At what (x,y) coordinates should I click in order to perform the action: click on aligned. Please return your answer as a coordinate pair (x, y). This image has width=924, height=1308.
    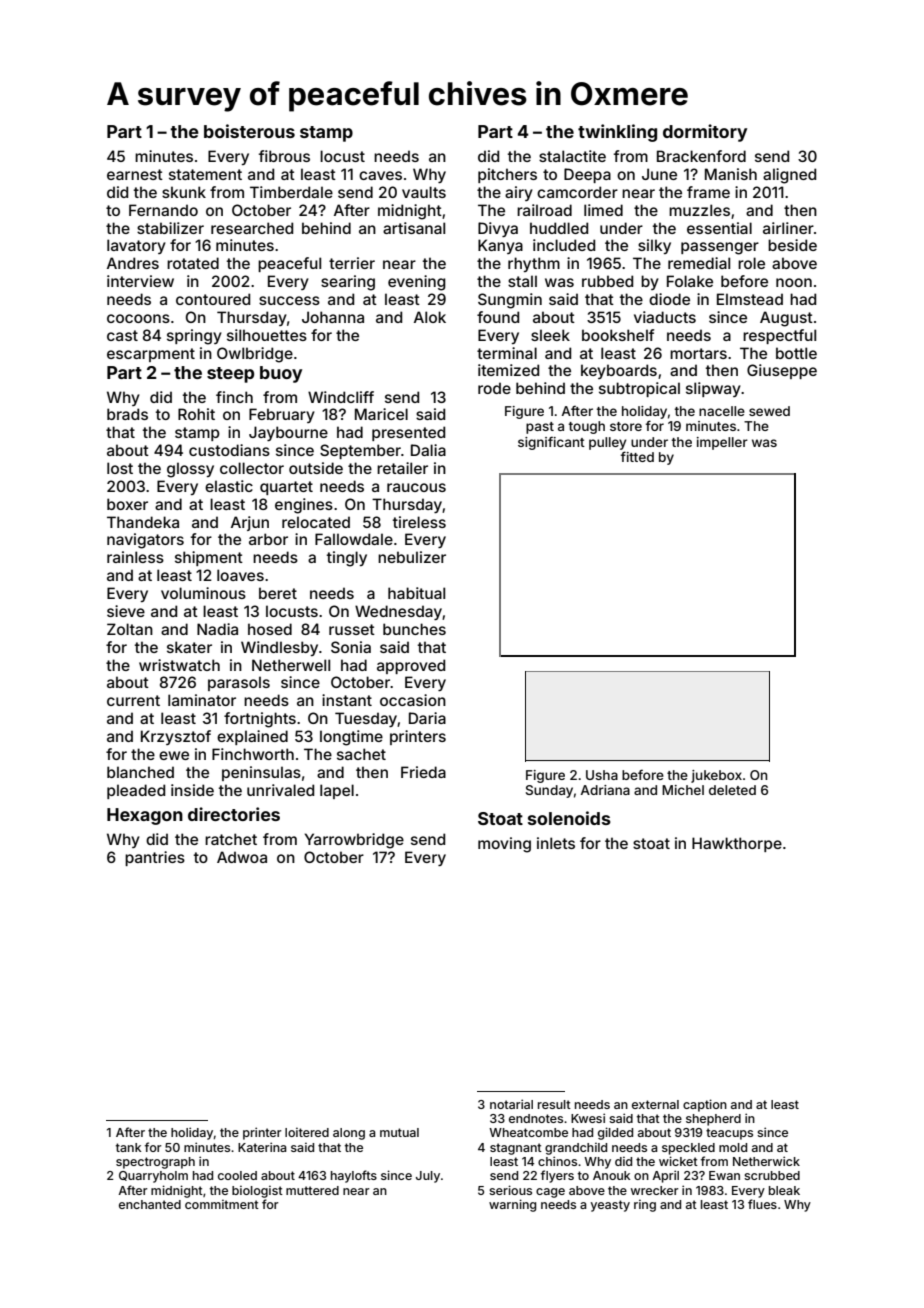
    Looking at the image, I should click on (789, 176).
